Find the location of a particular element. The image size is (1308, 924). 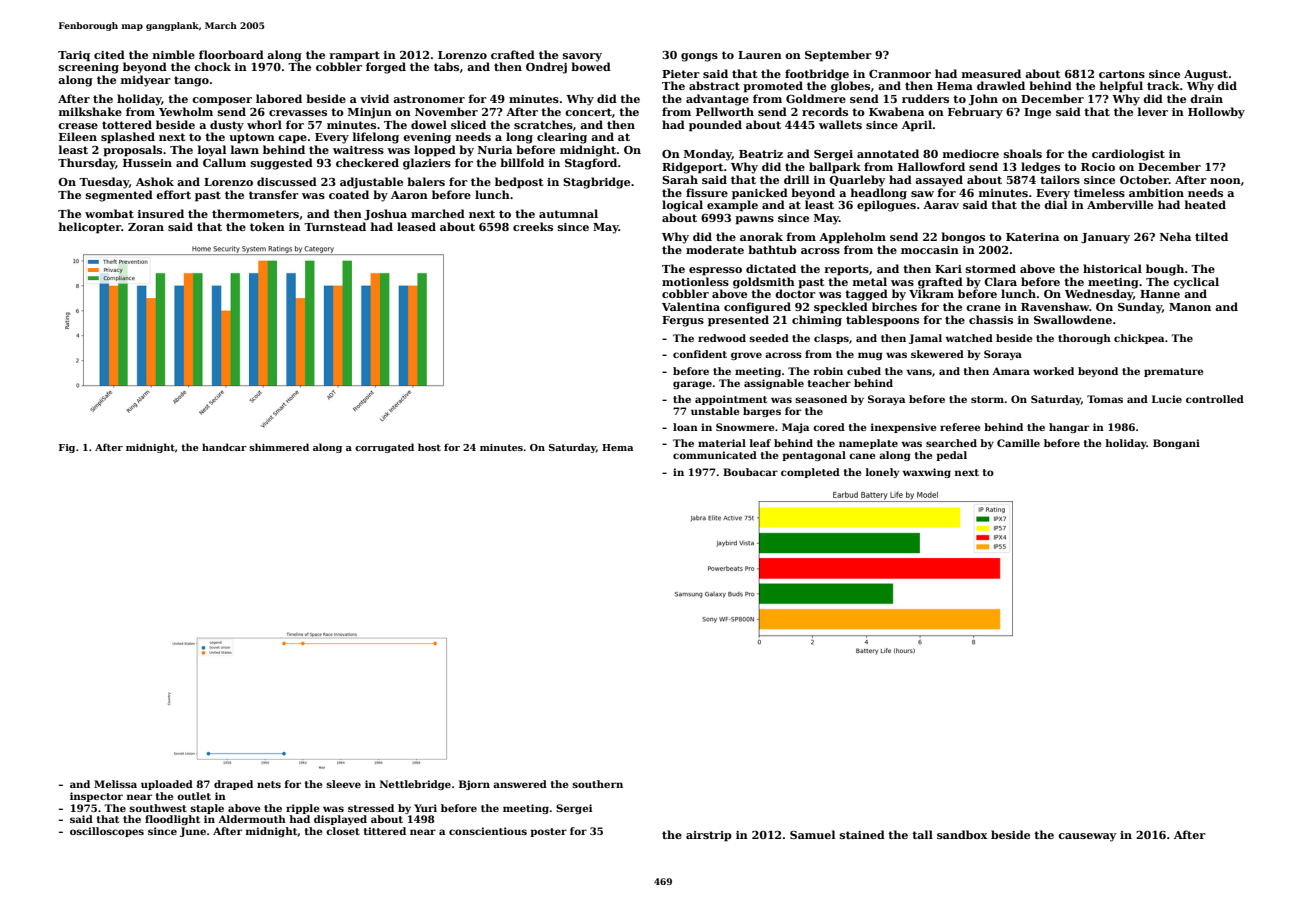

handcar is located at coordinates (224, 447).
